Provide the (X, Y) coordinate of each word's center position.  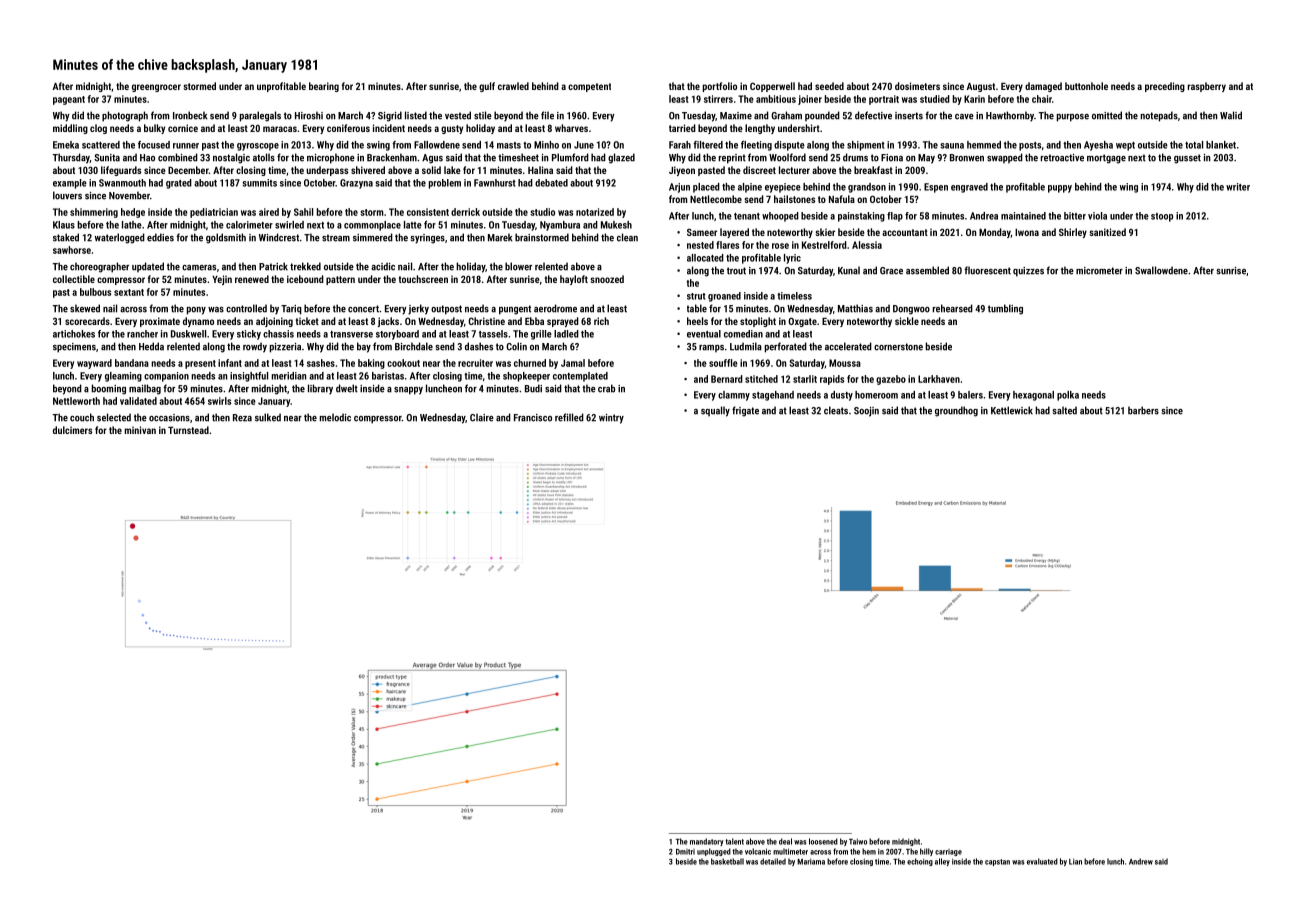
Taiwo (858, 841)
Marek (500, 237)
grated (179, 184)
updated (148, 267)
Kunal (849, 270)
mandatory (707, 842)
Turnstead (188, 430)
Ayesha (1098, 146)
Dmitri (685, 852)
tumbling (1005, 309)
